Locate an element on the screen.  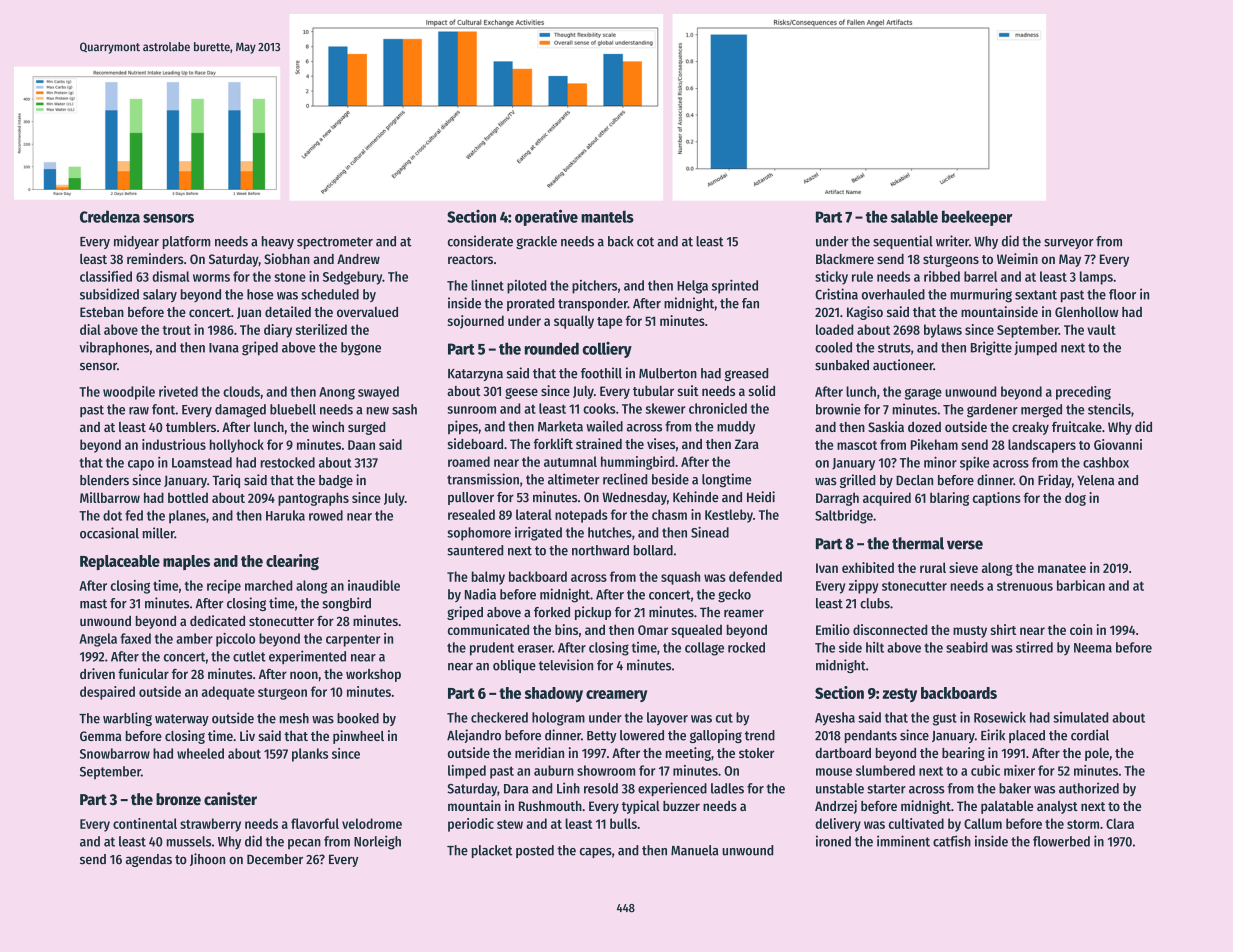
mantels is located at coordinates (607, 216).
